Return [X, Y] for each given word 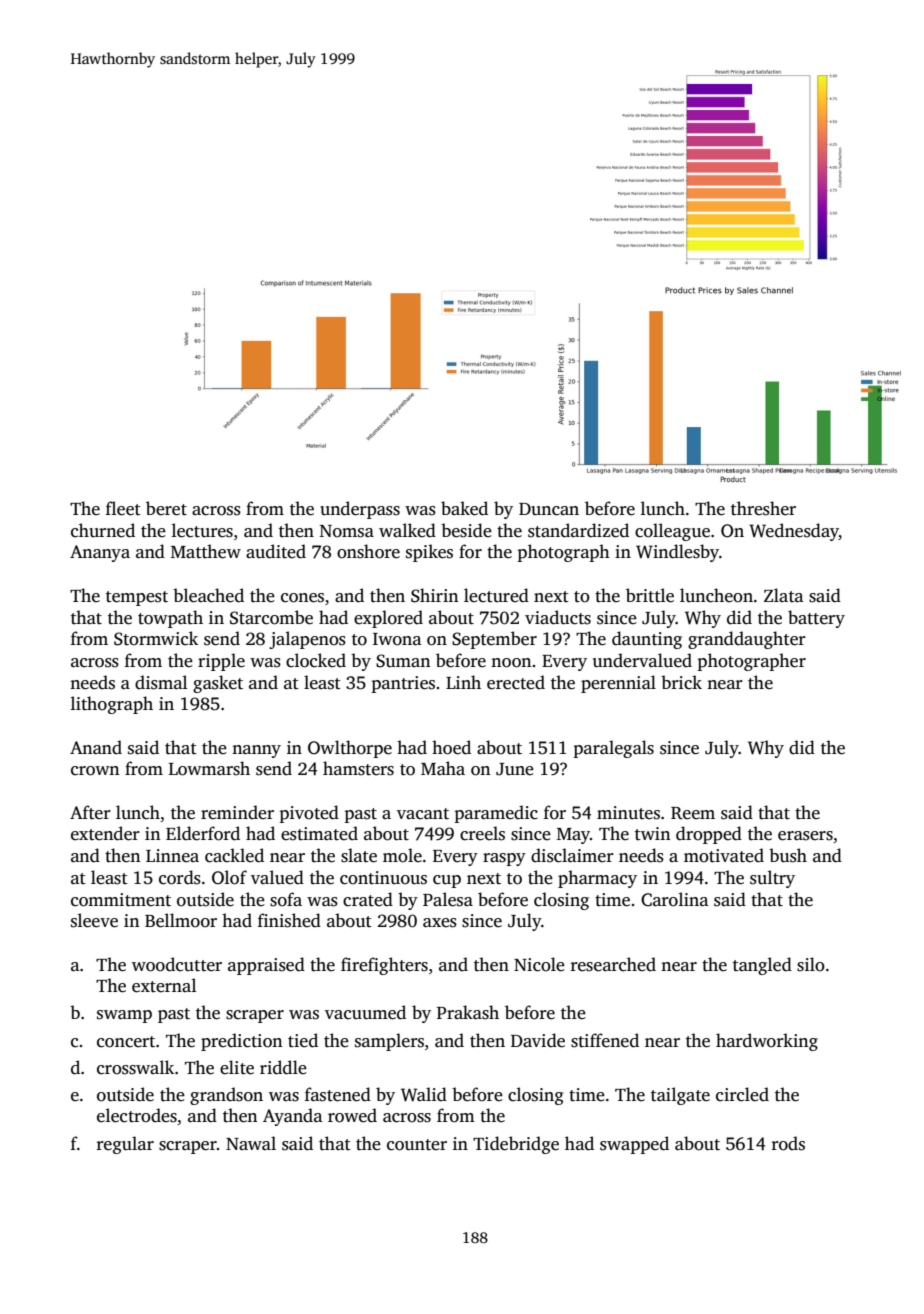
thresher [763, 508]
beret [166, 508]
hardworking [767, 1042]
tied [303, 1040]
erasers [805, 836]
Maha [443, 768]
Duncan [549, 509]
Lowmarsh [209, 768]
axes [440, 923]
